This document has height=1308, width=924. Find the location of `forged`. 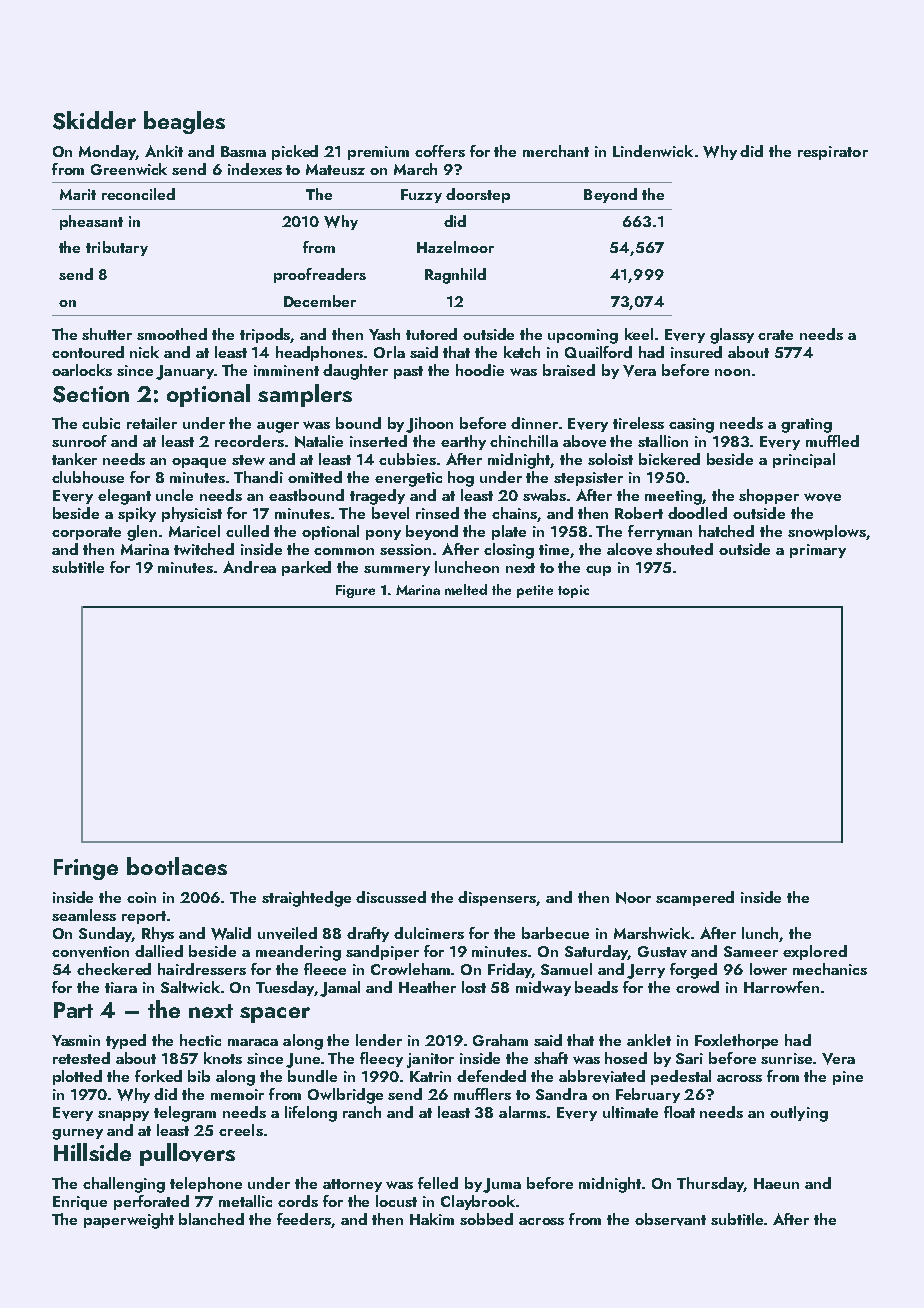

forged is located at coordinates (693, 971).
